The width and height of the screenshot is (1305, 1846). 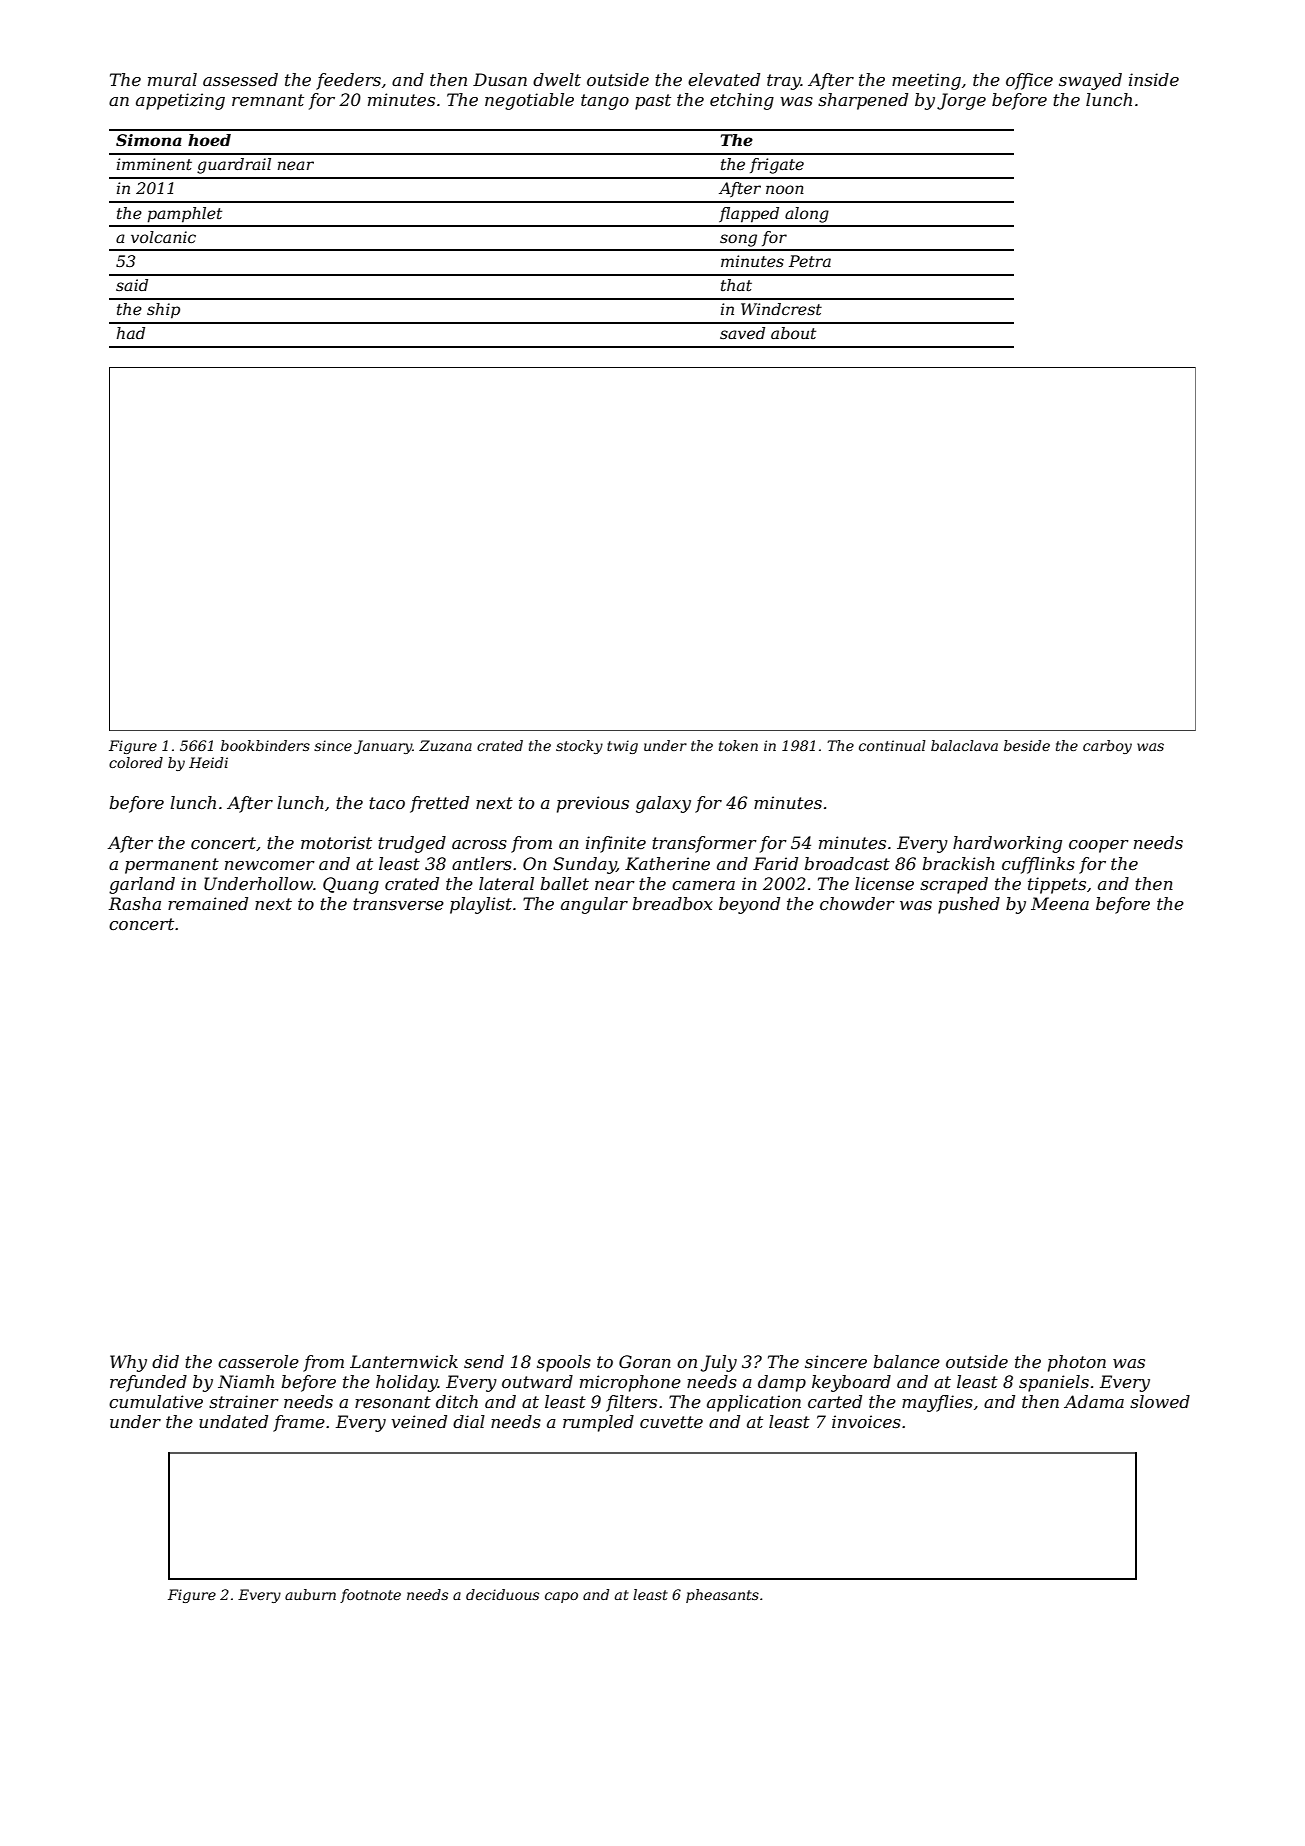 I want to click on auburn, so click(x=310, y=1594).
